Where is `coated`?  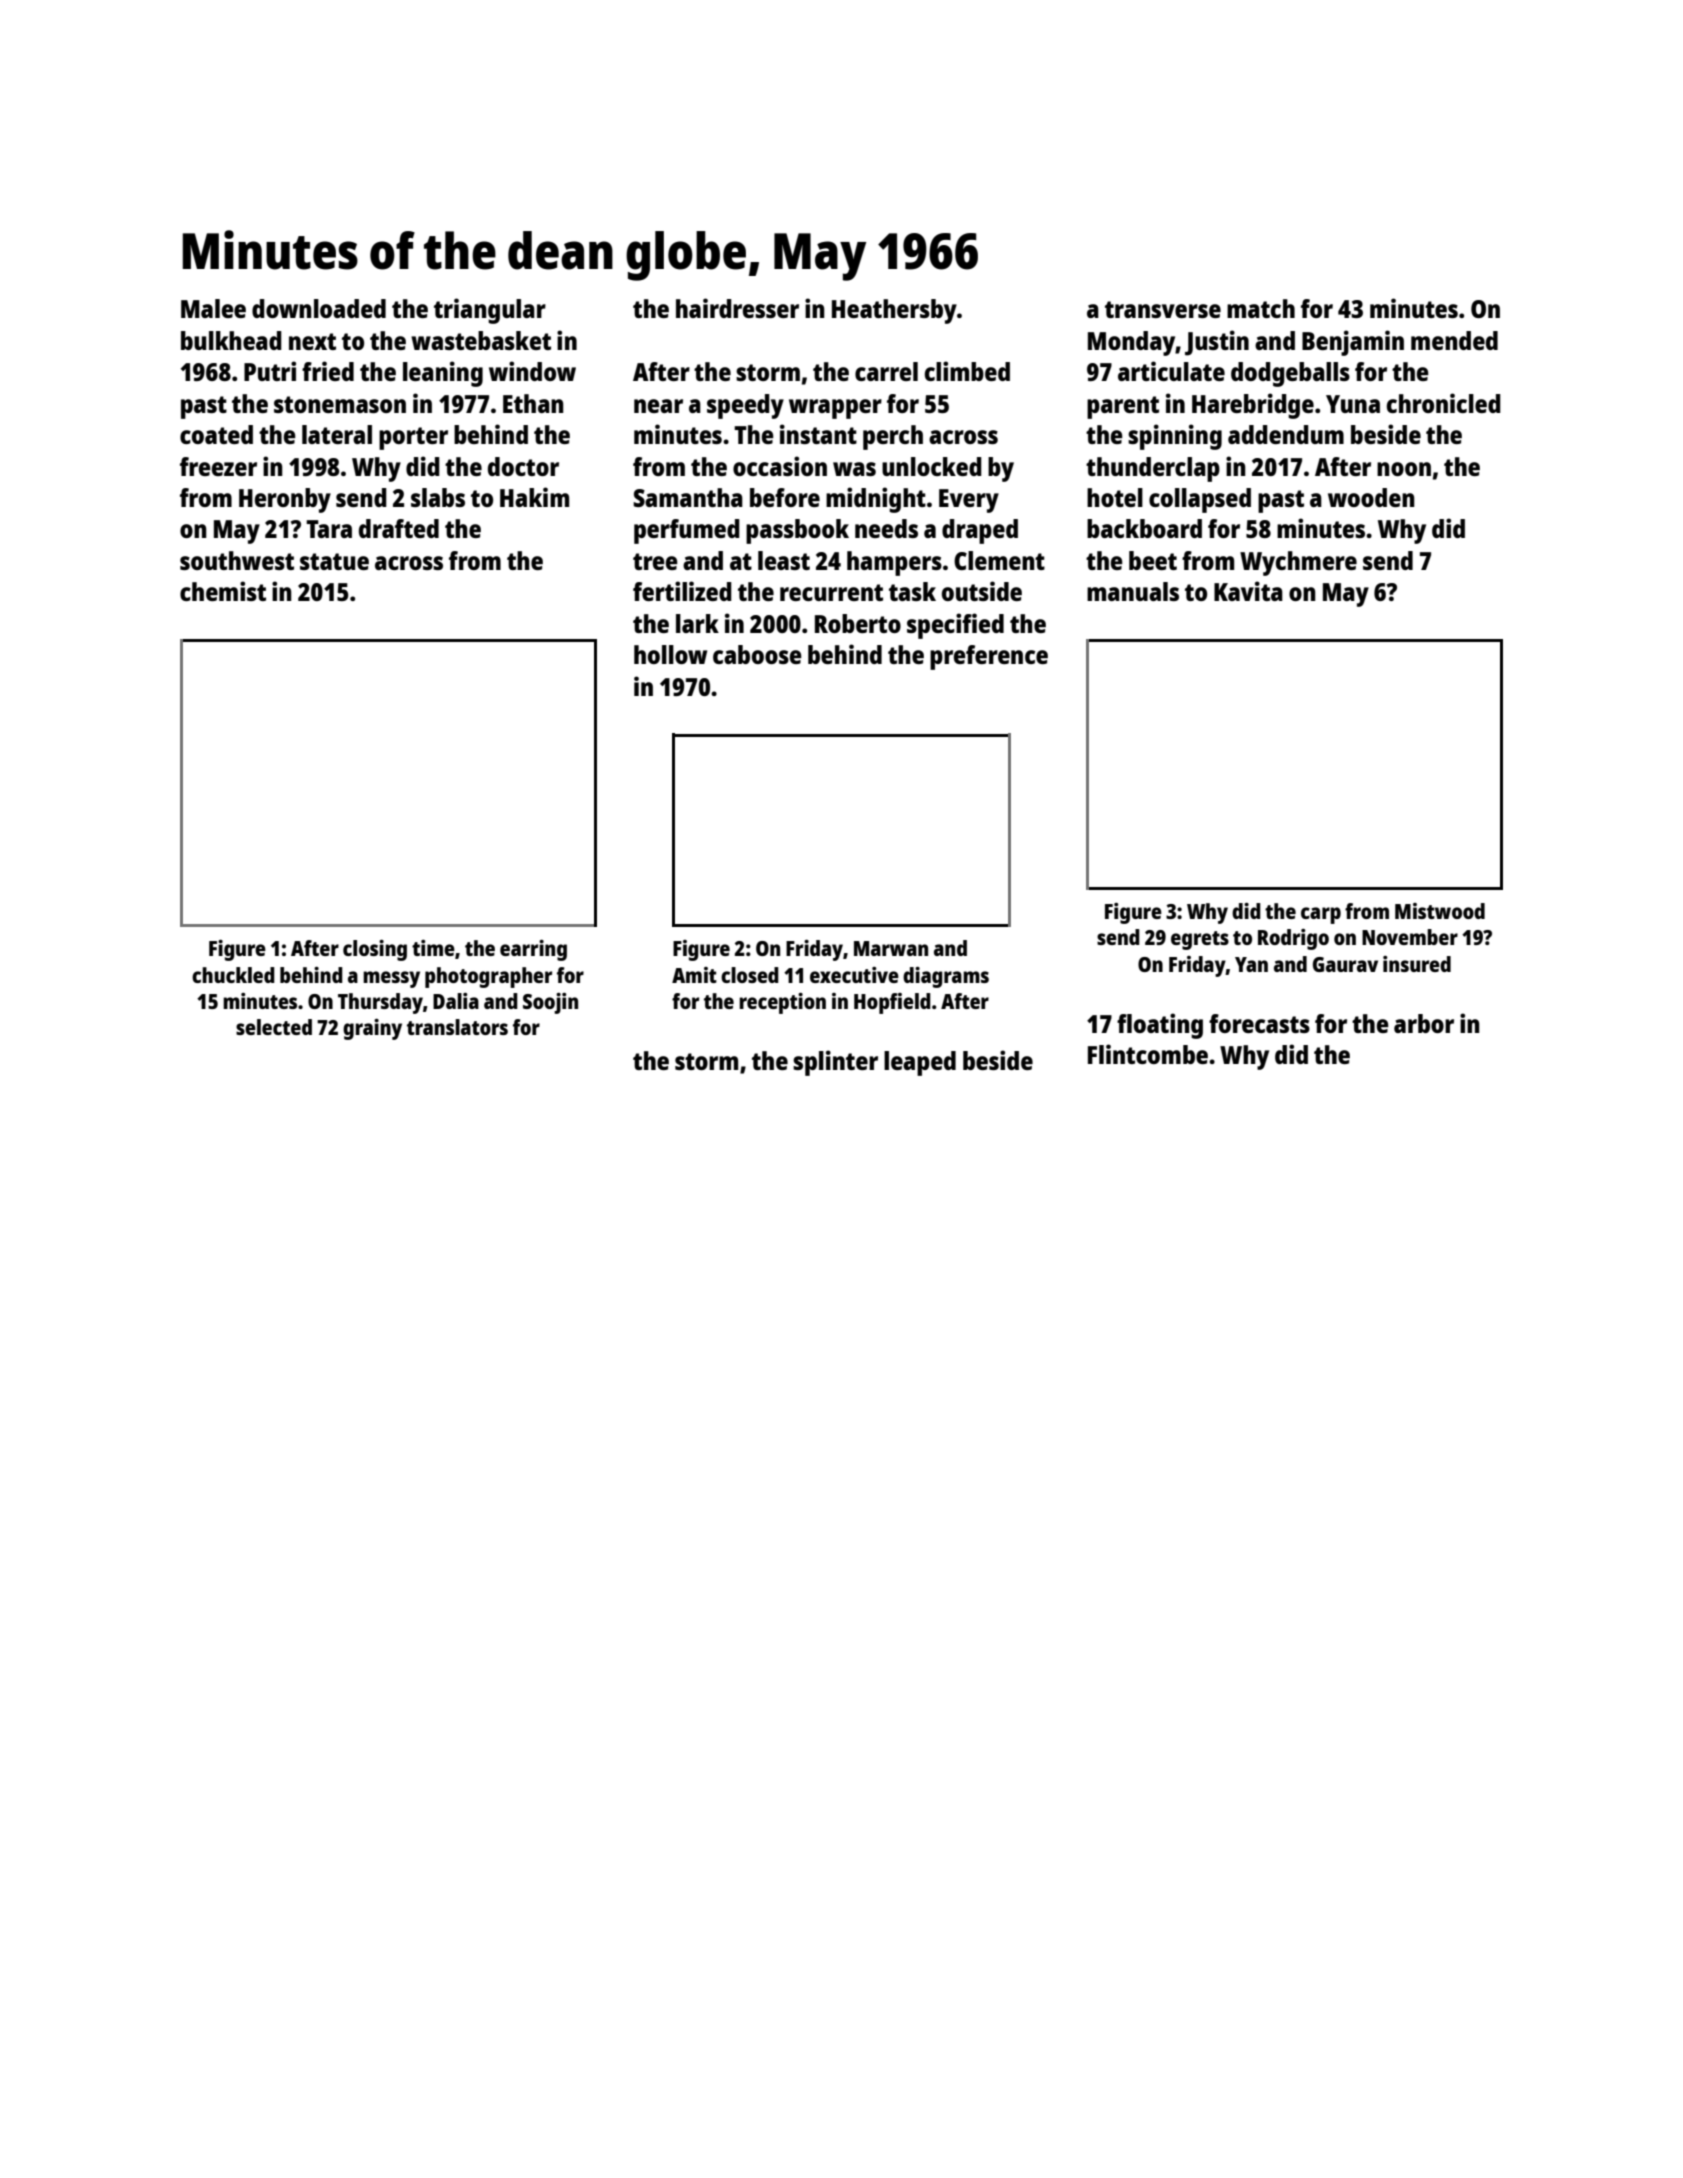 coated is located at coordinates (216, 434).
